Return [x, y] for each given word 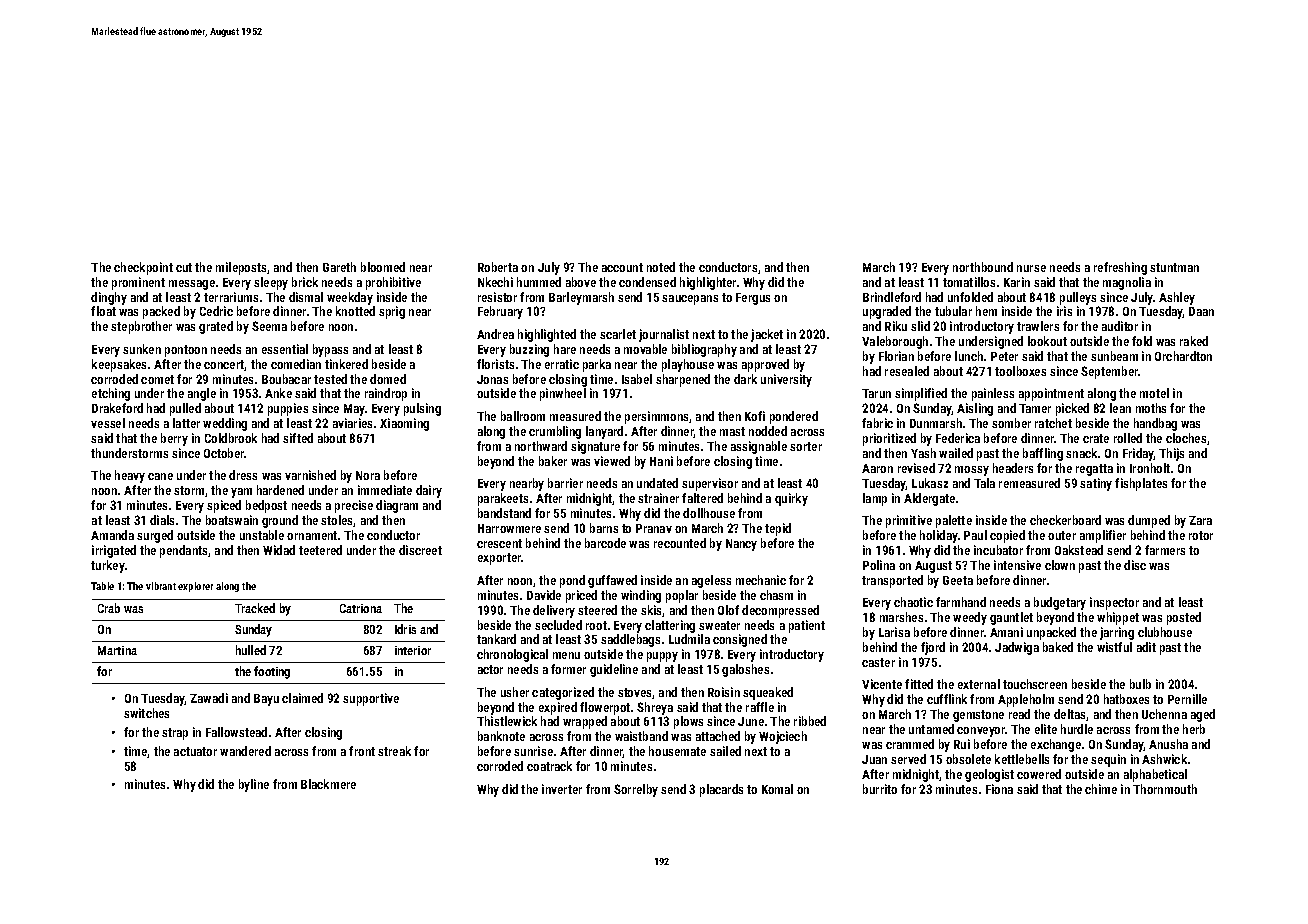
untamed [931, 729]
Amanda [112, 535]
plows [688, 722]
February [500, 312]
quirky [791, 499]
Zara [1200, 520]
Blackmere [328, 784]
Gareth [339, 267]
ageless [711, 581]
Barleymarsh [581, 298]
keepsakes [119, 365]
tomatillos [969, 282]
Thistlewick [507, 721]
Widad [279, 550]
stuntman [1174, 267]
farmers [1165, 550]
